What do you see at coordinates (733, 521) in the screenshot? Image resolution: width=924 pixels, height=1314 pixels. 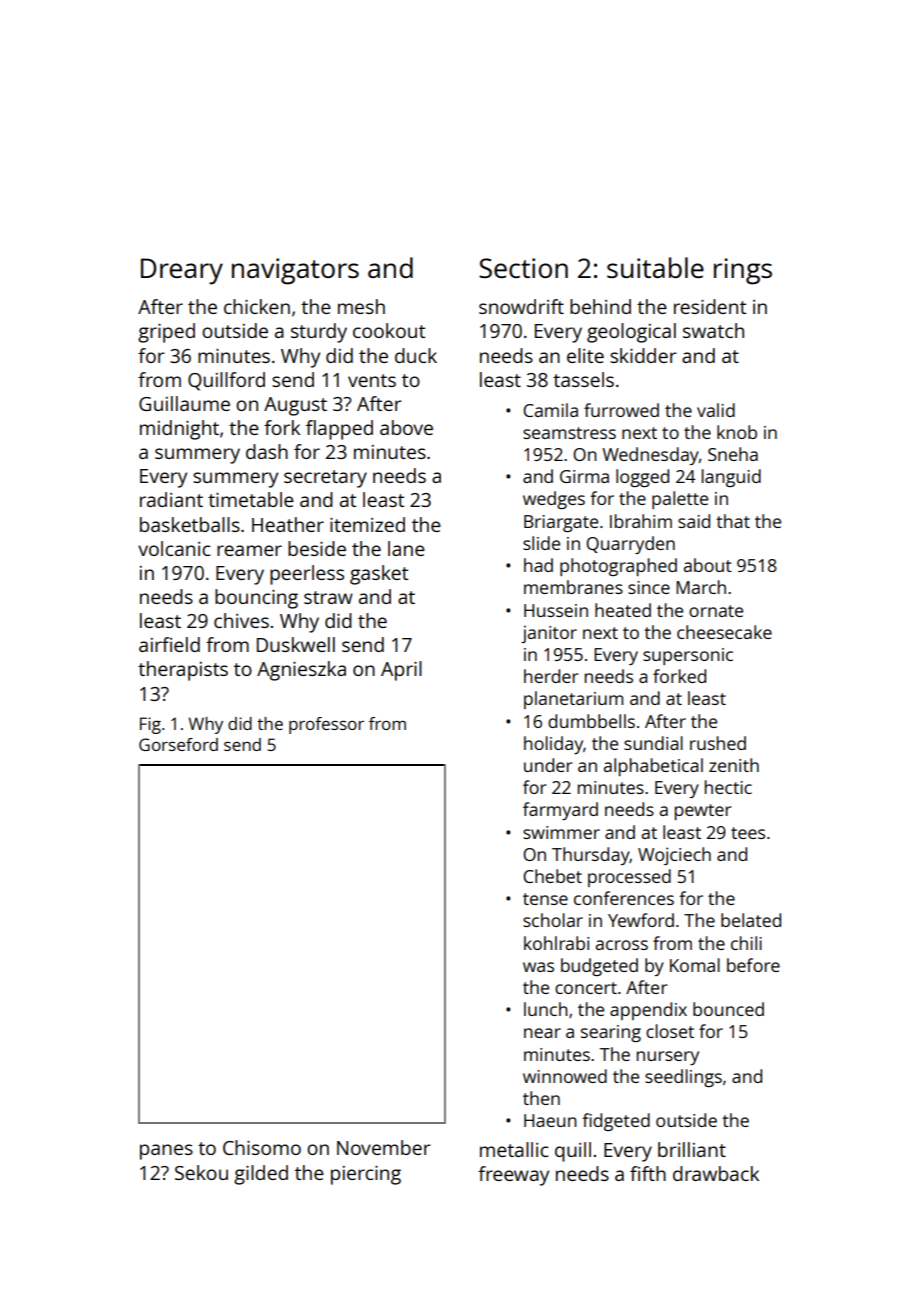 I see `that` at bounding box center [733, 521].
